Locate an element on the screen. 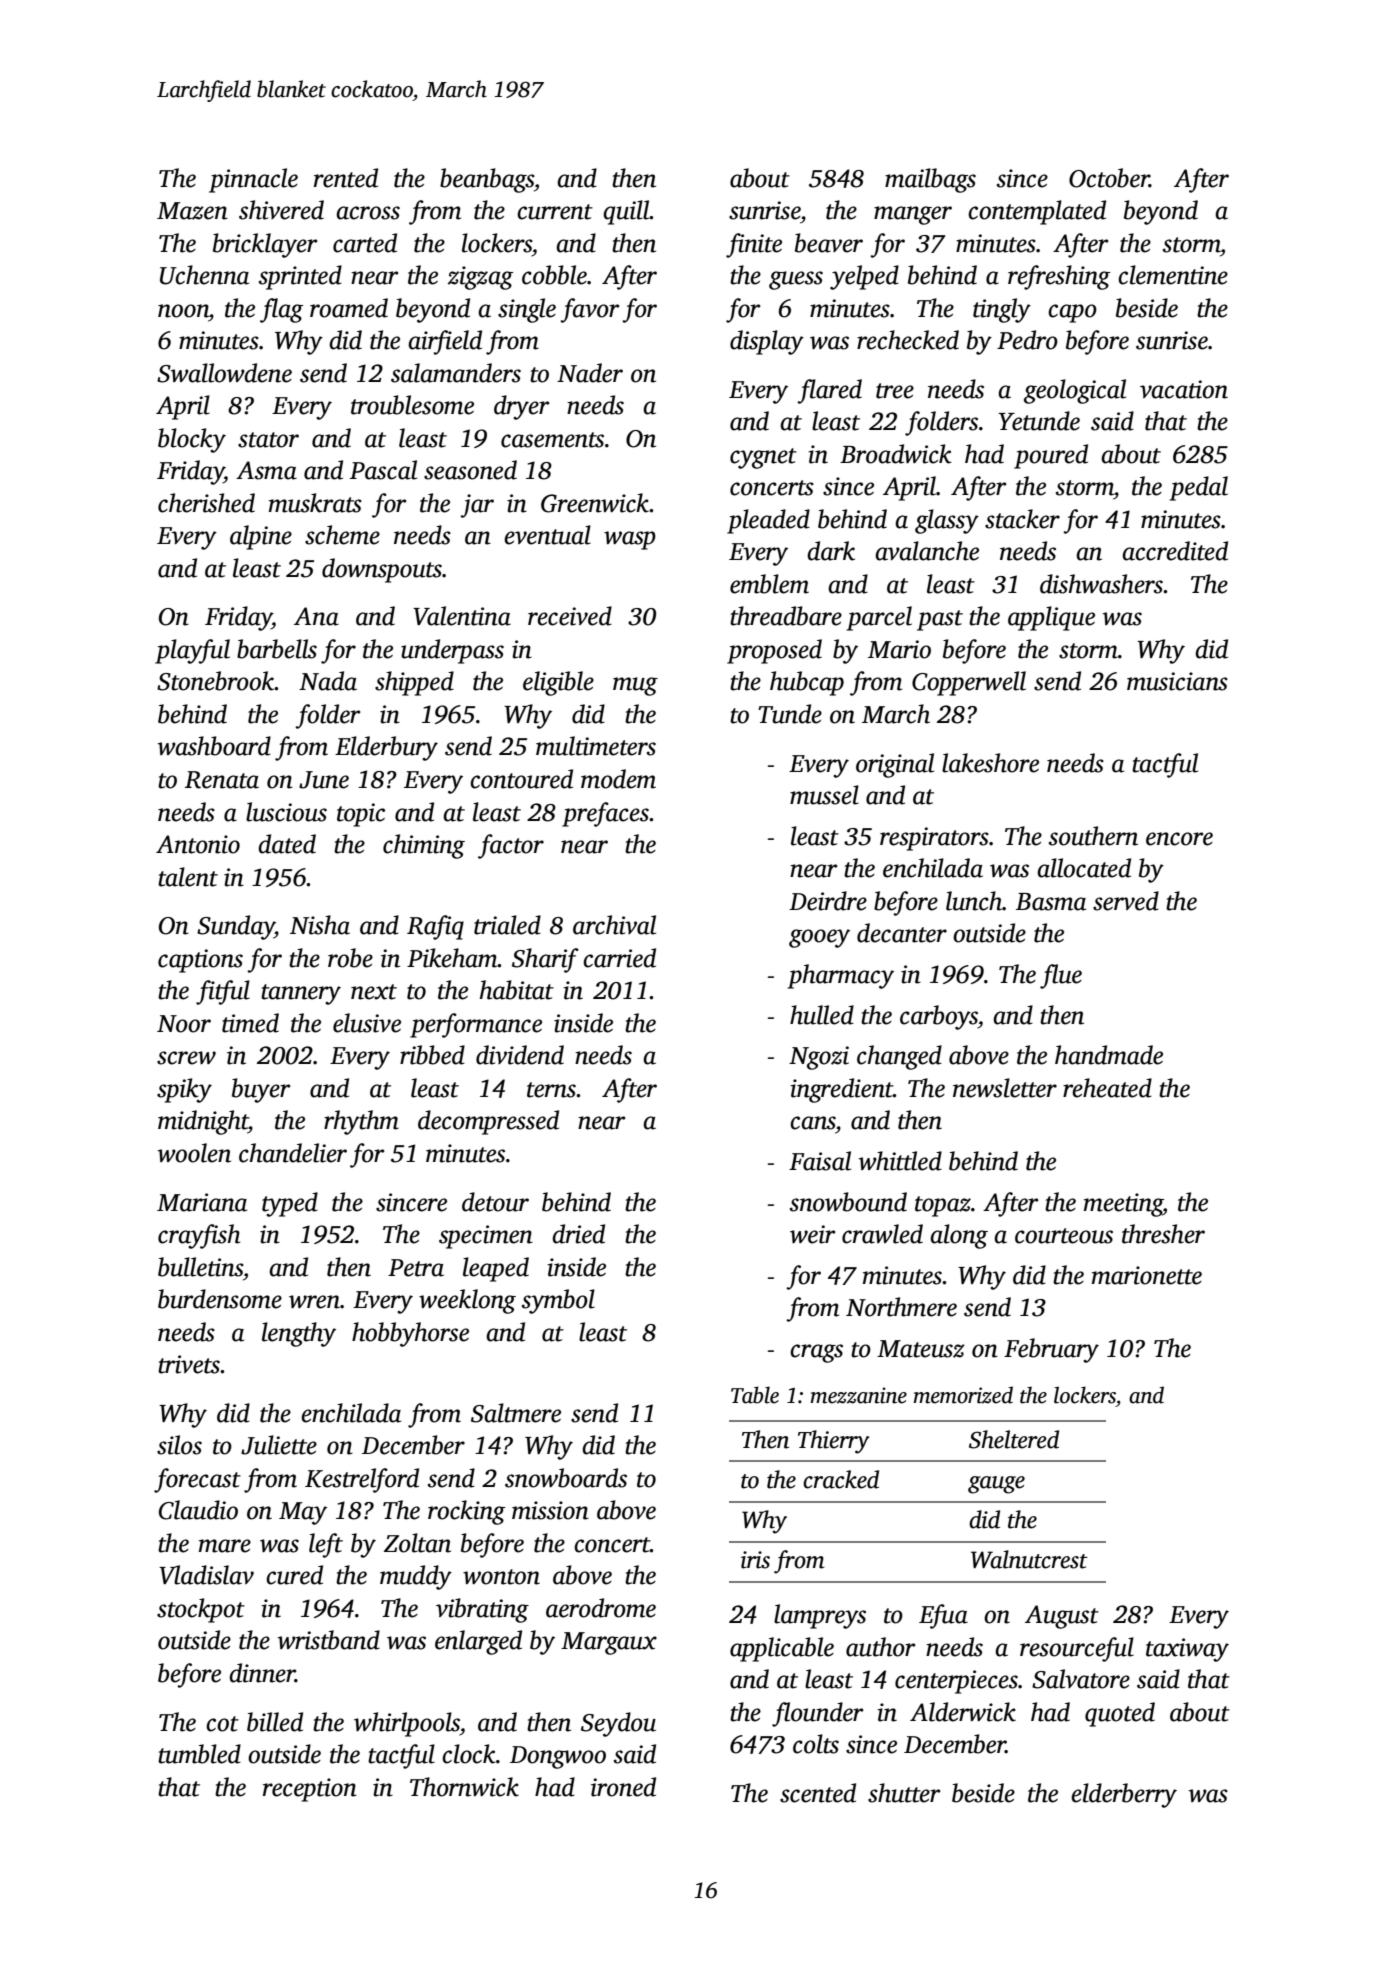 This screenshot has height=1969, width=1386. dated is located at coordinates (287, 844).
